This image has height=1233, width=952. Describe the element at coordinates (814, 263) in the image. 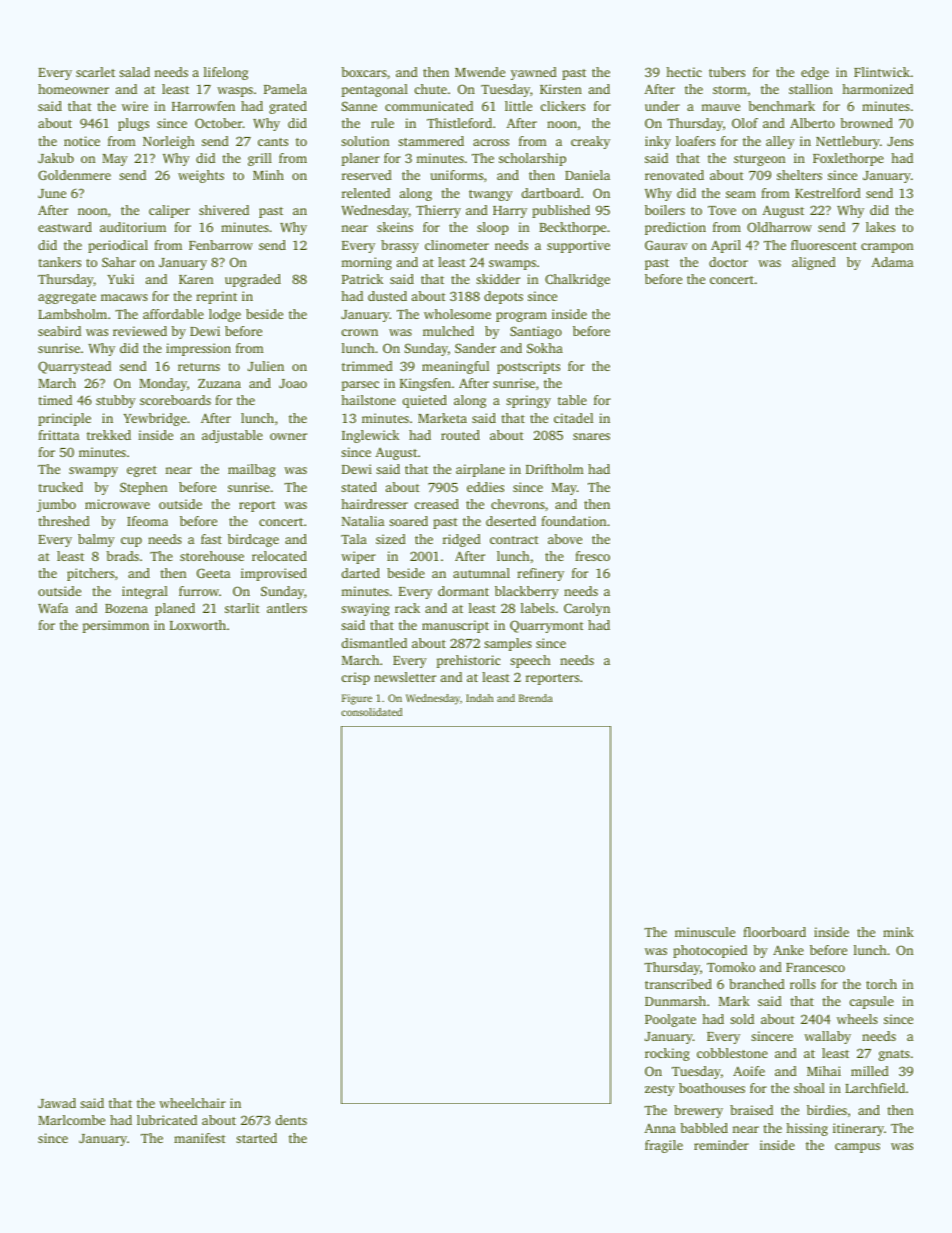

I see `aligned` at that location.
